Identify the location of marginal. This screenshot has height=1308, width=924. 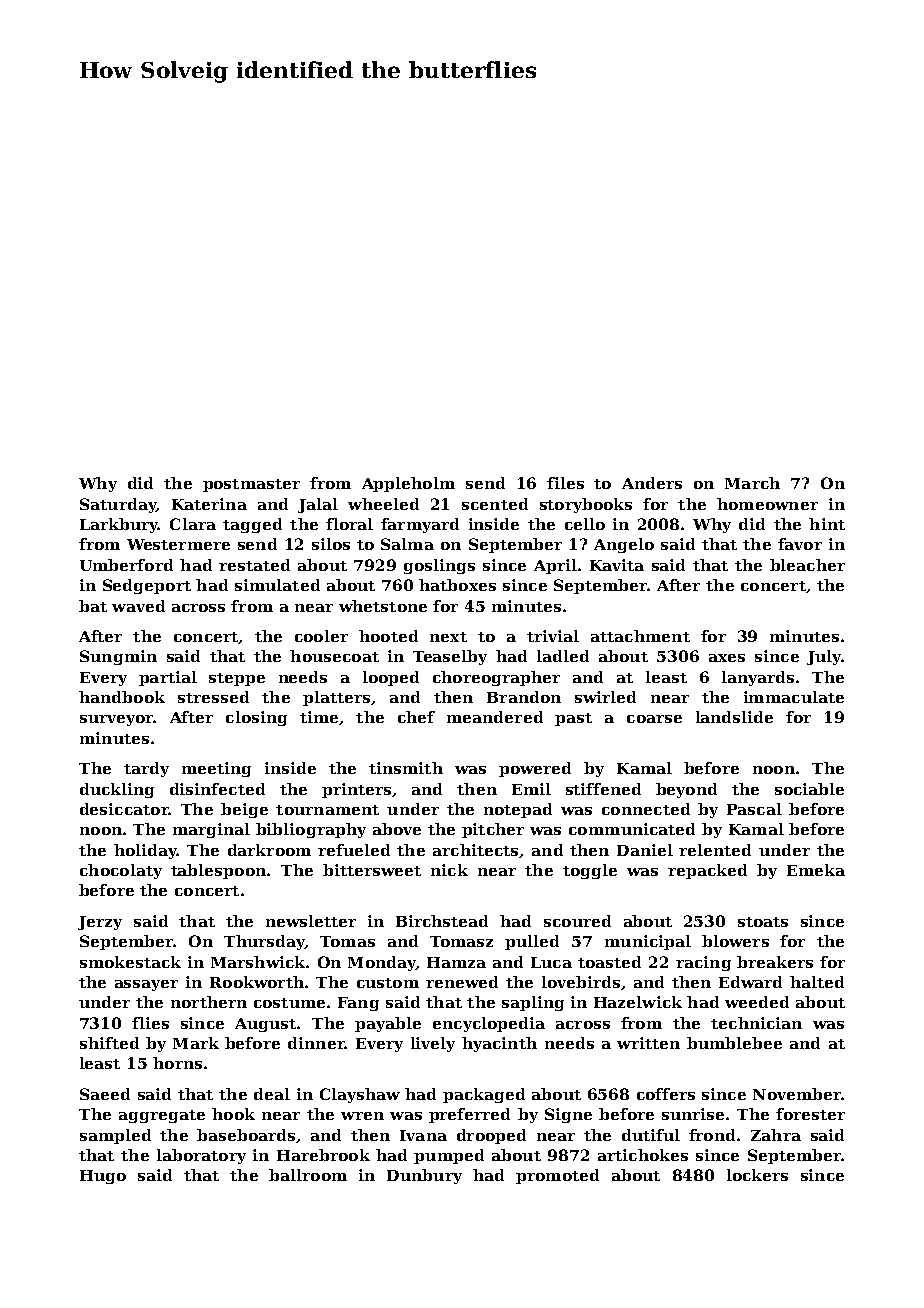
(211, 830).
